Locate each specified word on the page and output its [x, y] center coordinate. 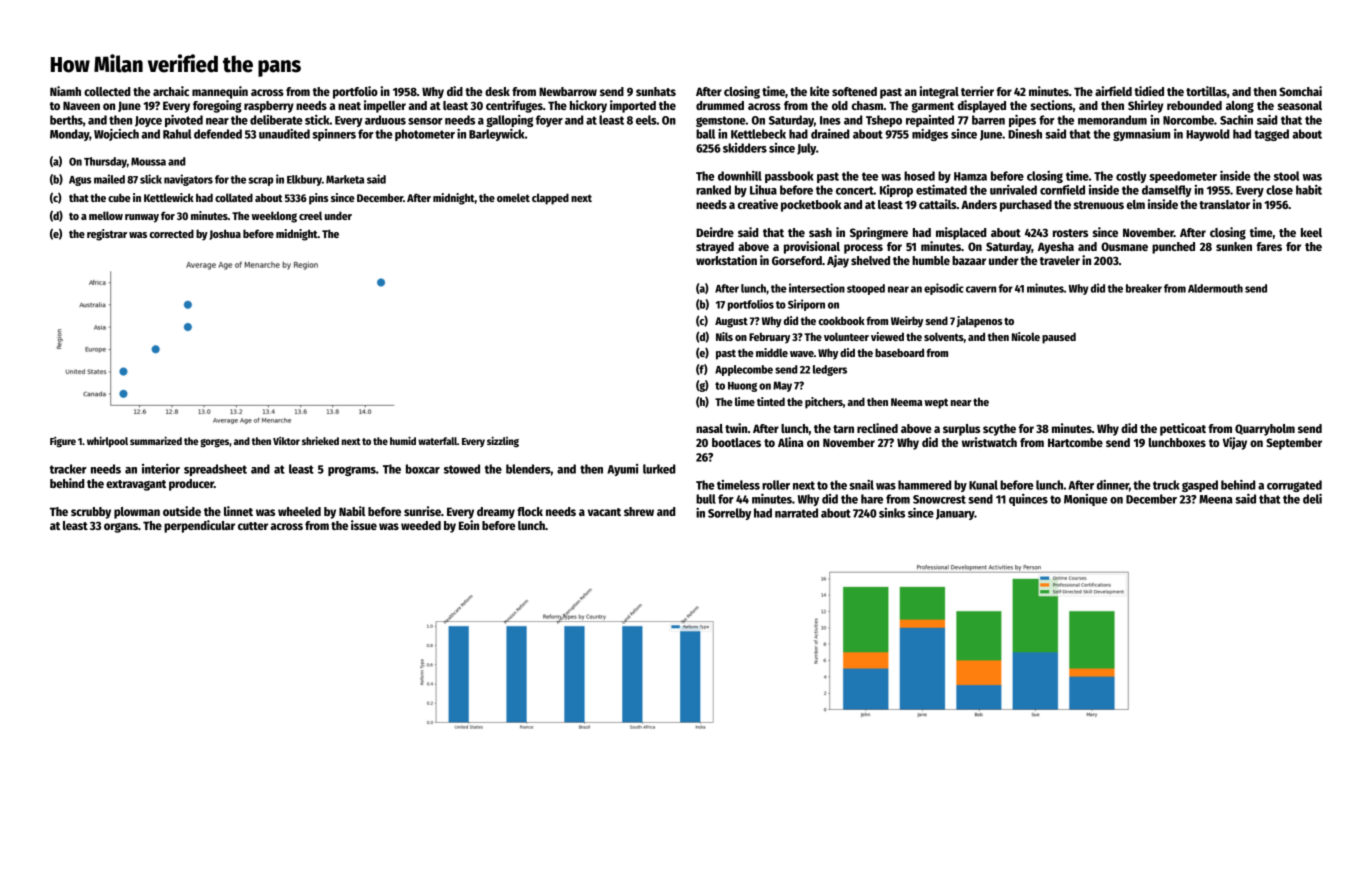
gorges [214, 443]
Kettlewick [169, 197]
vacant [604, 512]
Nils [724, 336]
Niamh [65, 91]
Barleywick [497, 135]
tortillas [1206, 91]
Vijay [1235, 443]
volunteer [846, 336]
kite [820, 91]
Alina [791, 442]
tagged [1271, 135]
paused [1059, 338]
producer [191, 485]
